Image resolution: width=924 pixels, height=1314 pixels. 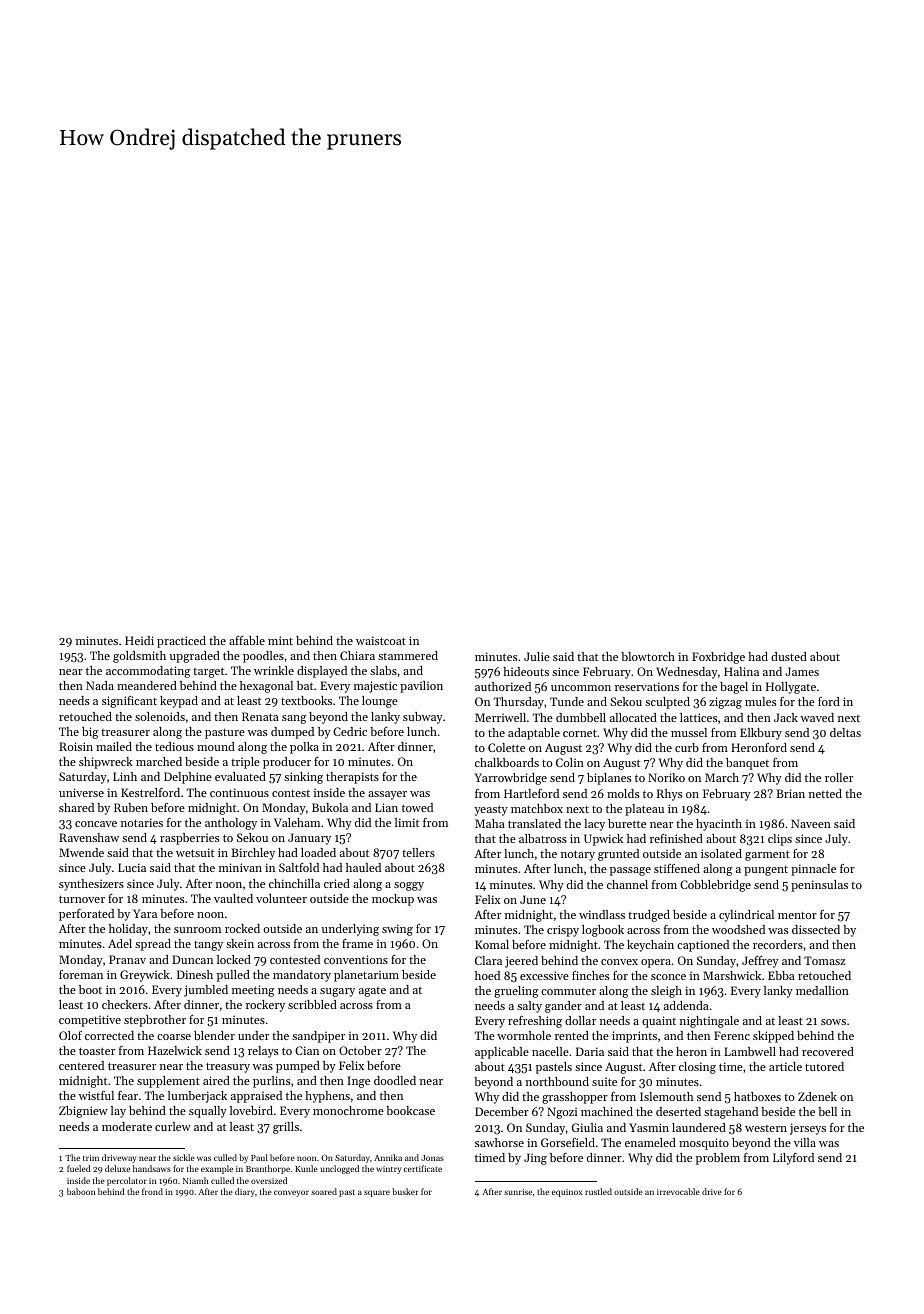 I want to click on mint, so click(x=280, y=640).
